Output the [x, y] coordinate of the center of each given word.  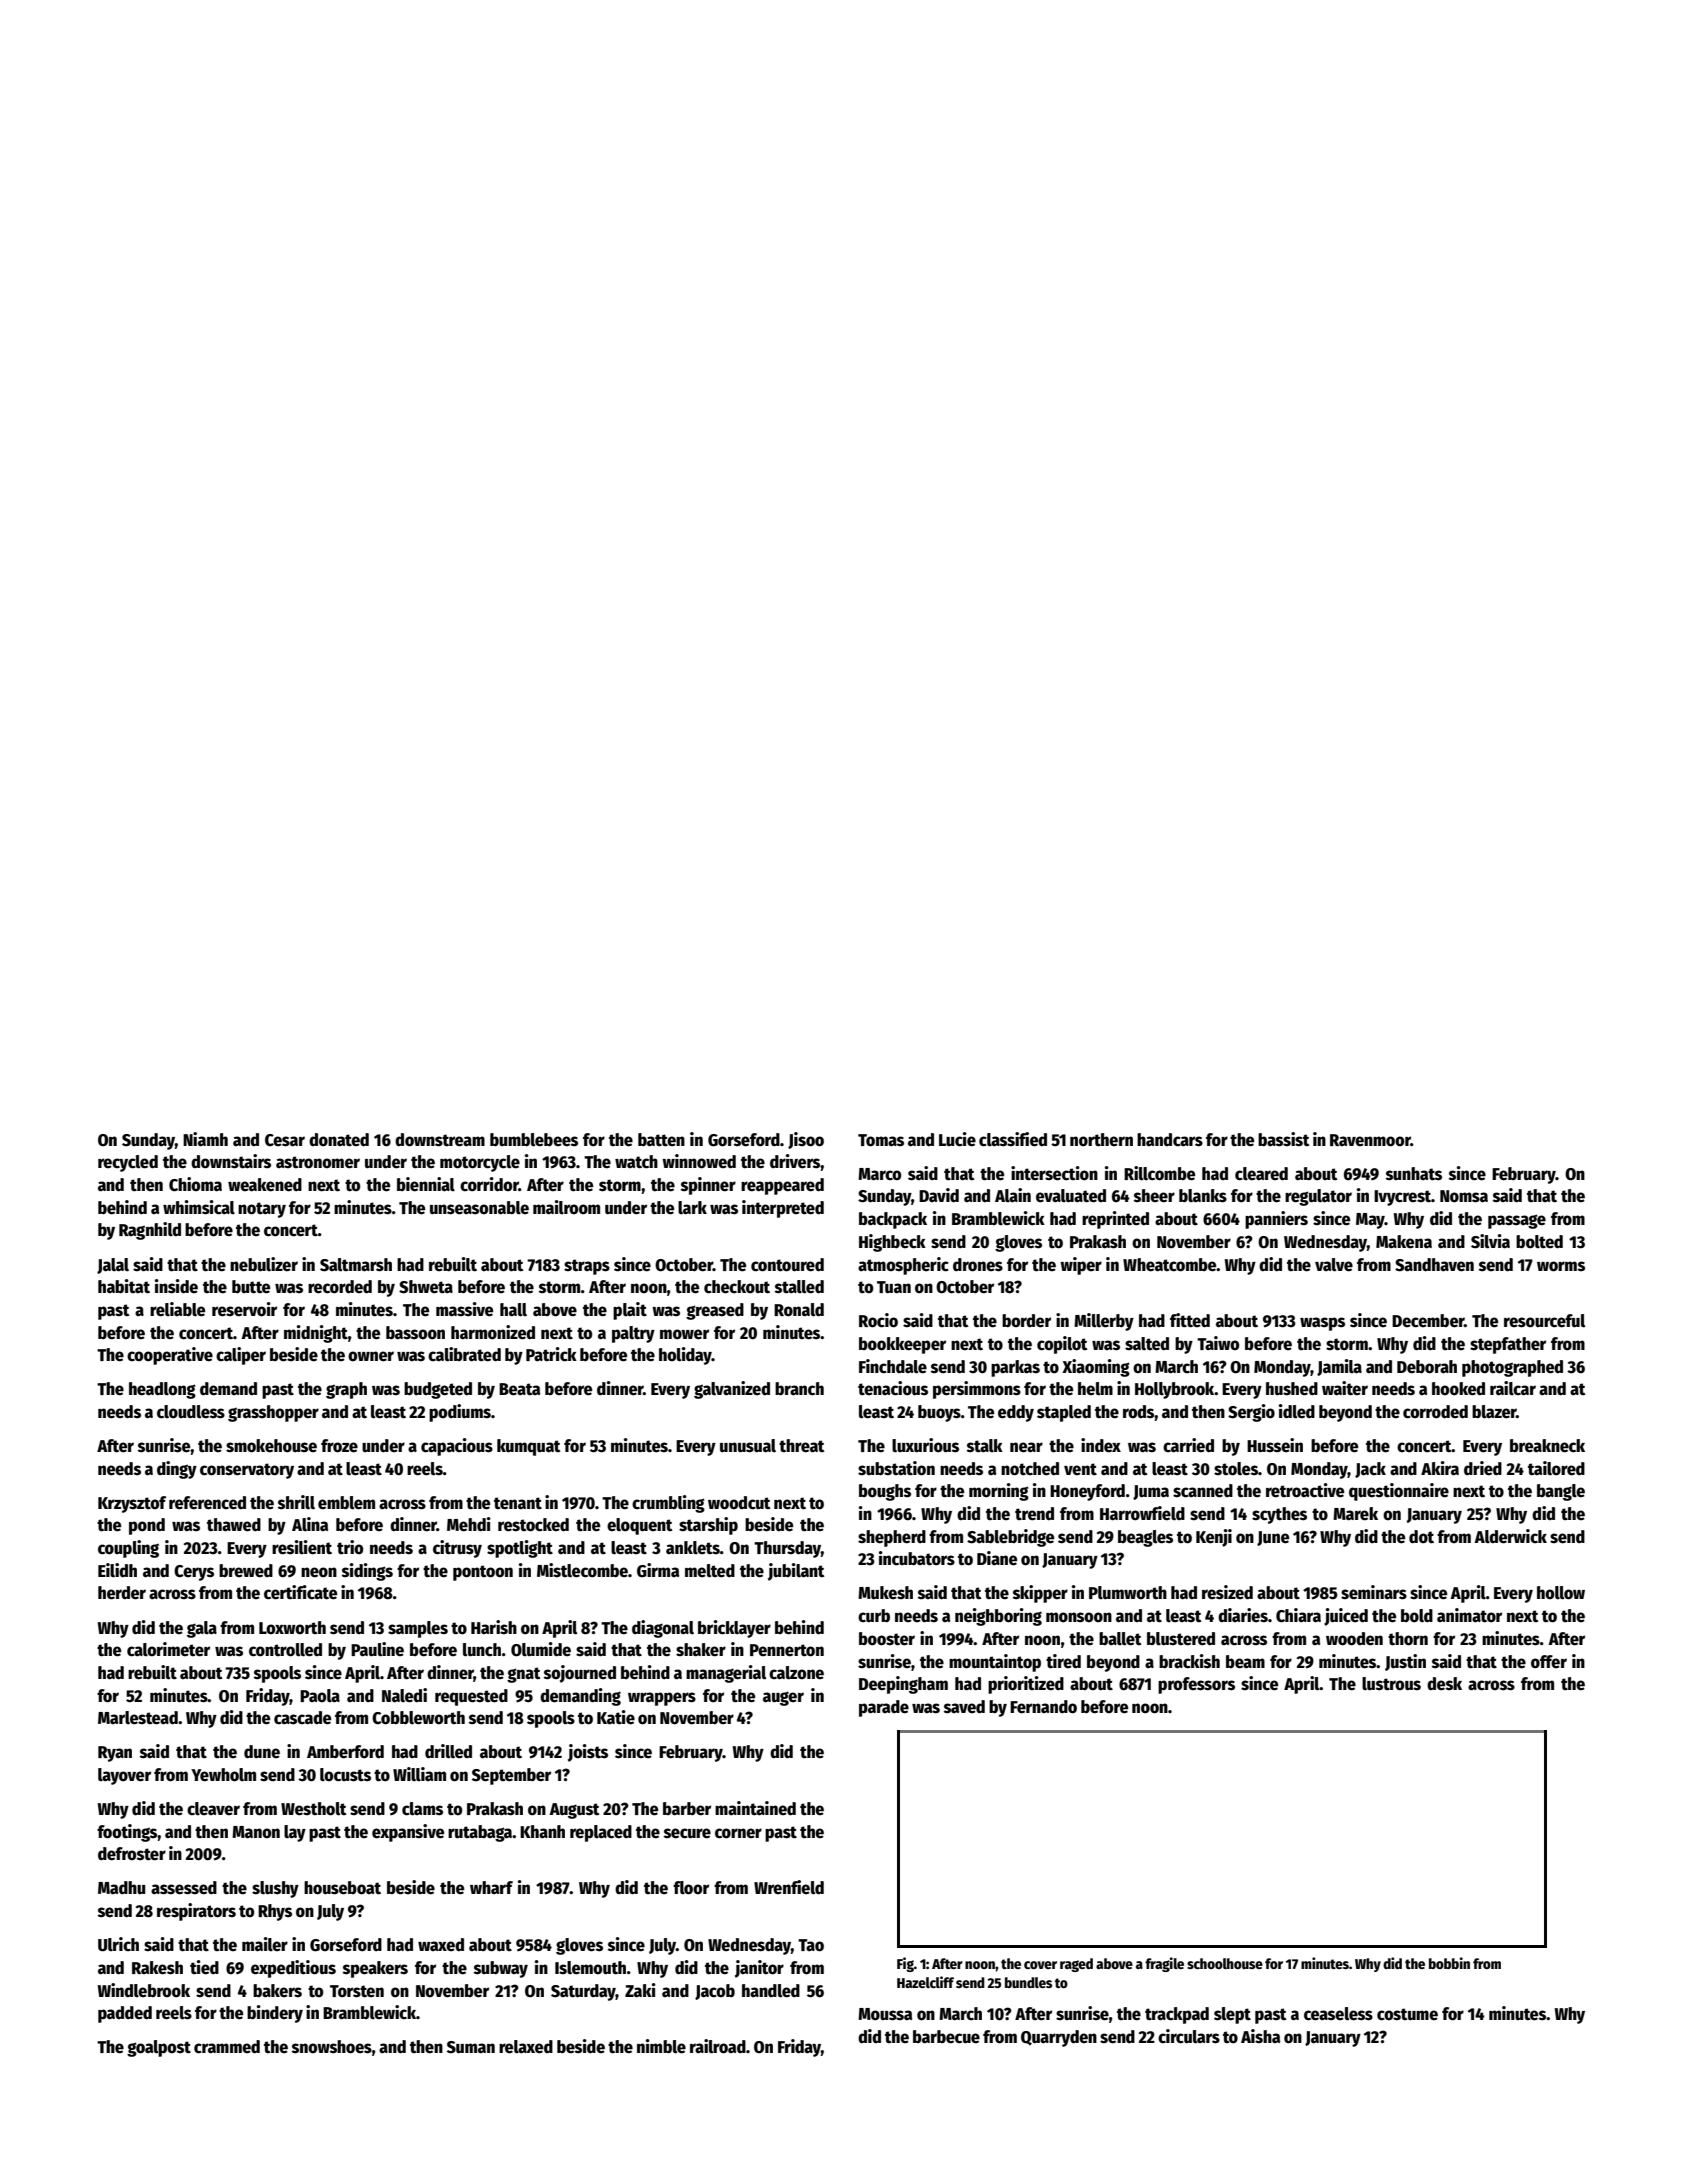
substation [896, 1468]
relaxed [526, 2047]
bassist [1284, 1139]
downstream [440, 1140]
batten [661, 1140]
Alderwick [1510, 1536]
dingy [177, 1470]
